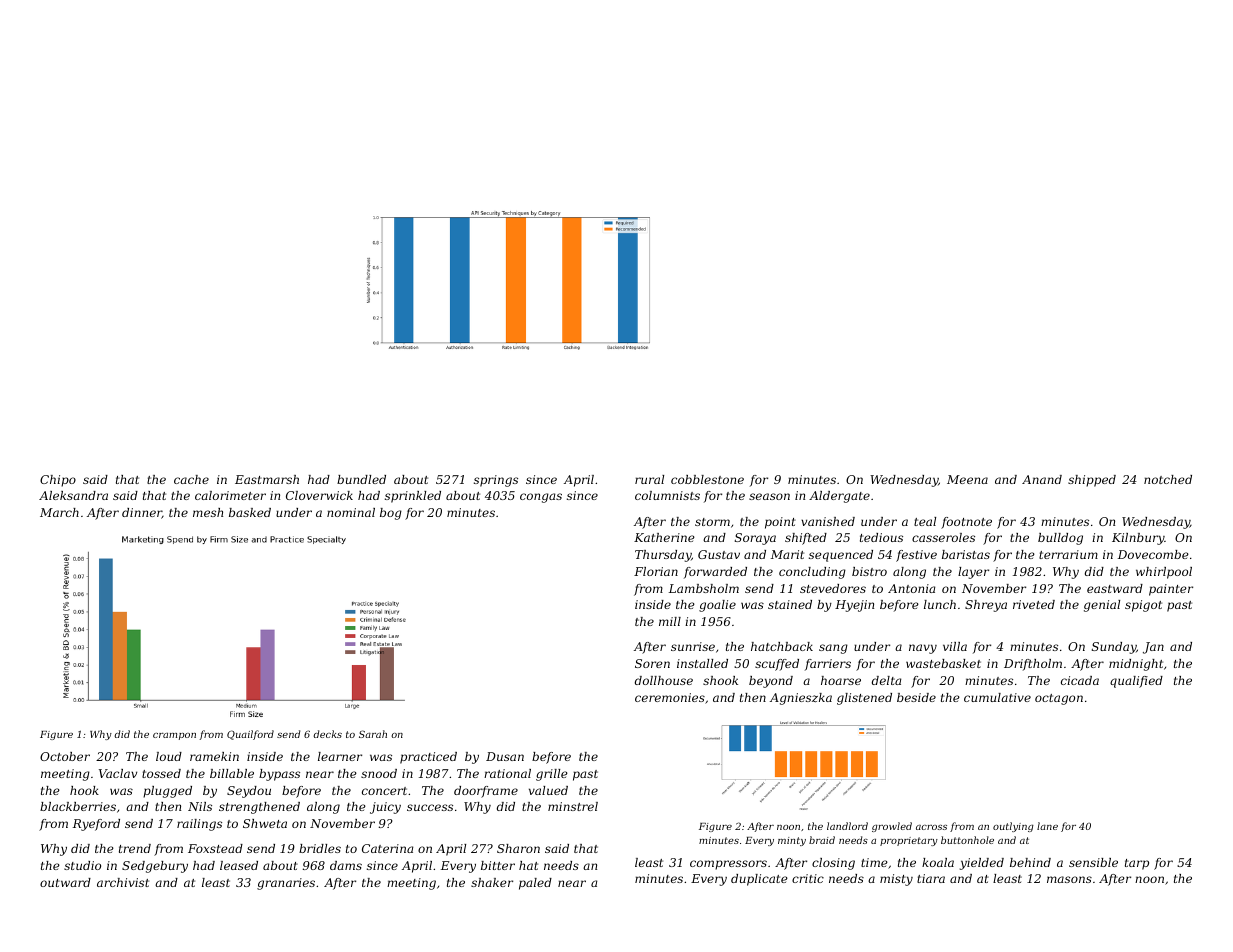 The image size is (1233, 952). Describe the element at coordinates (916, 697) in the screenshot. I see `beside` at that location.
